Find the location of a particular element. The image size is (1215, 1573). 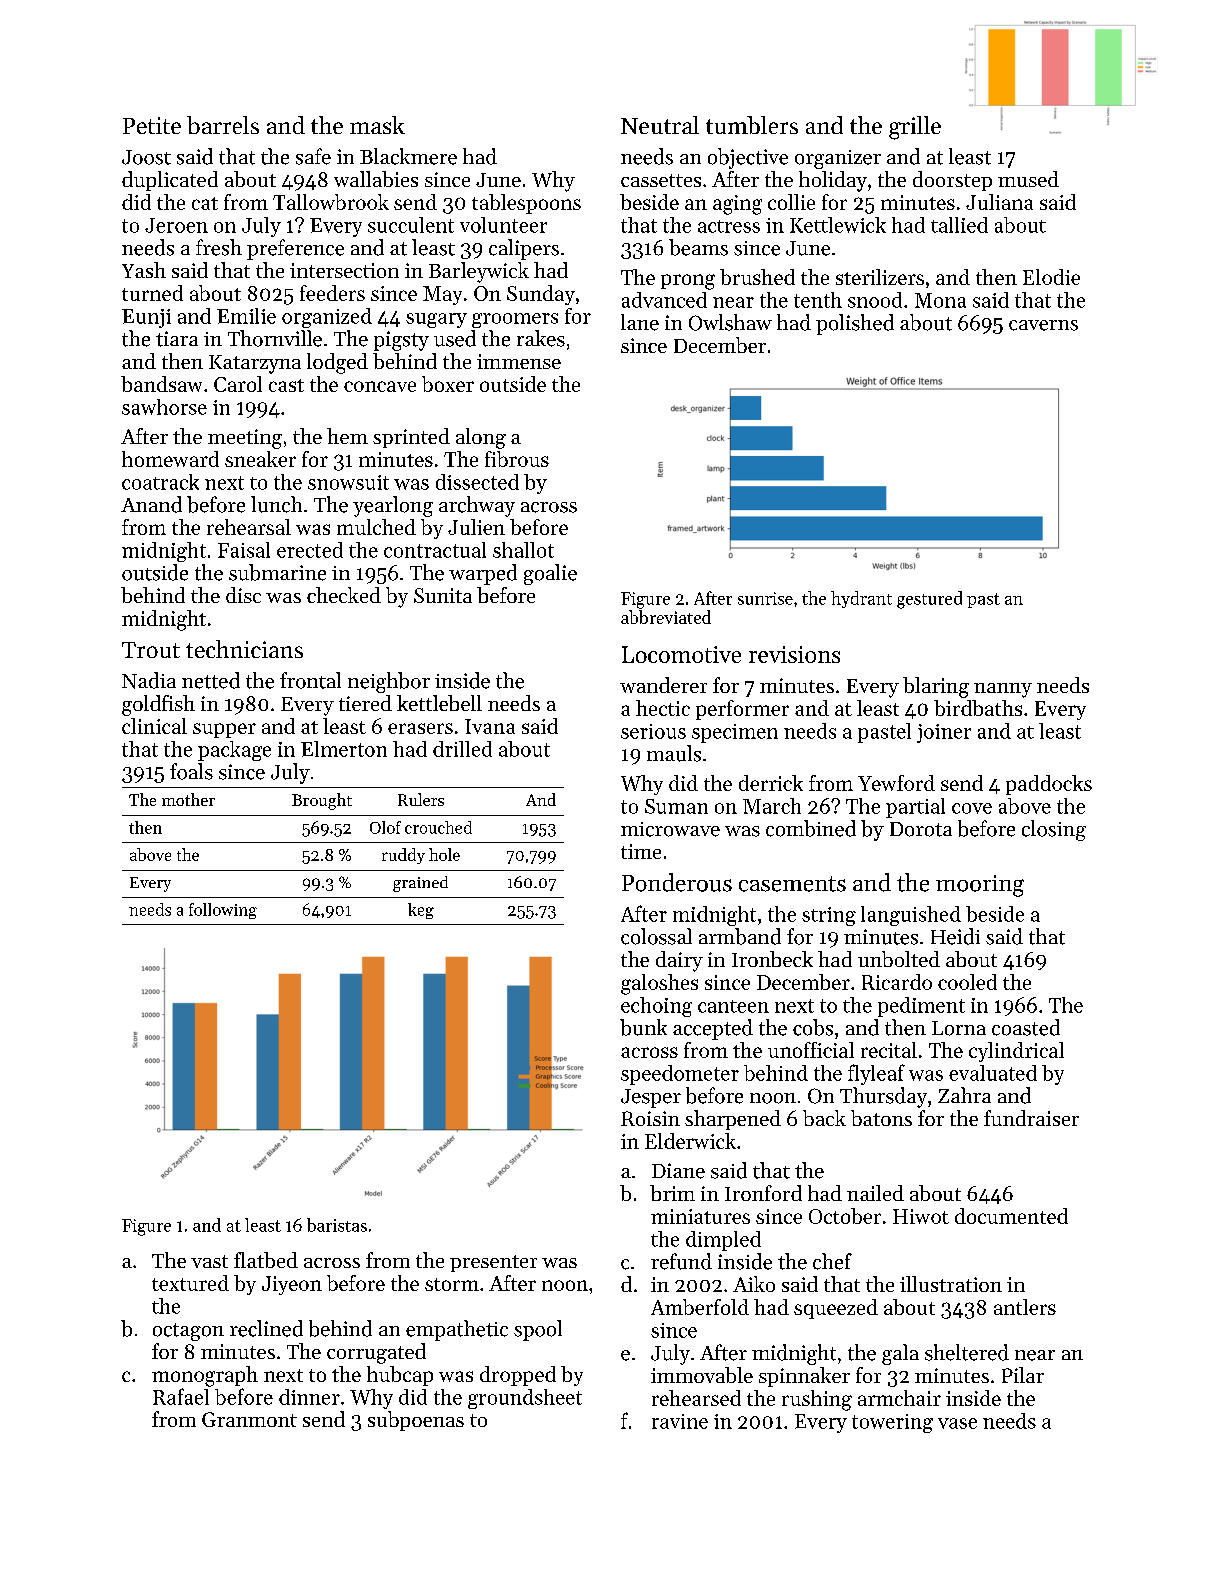

Granmont is located at coordinates (249, 1419).
